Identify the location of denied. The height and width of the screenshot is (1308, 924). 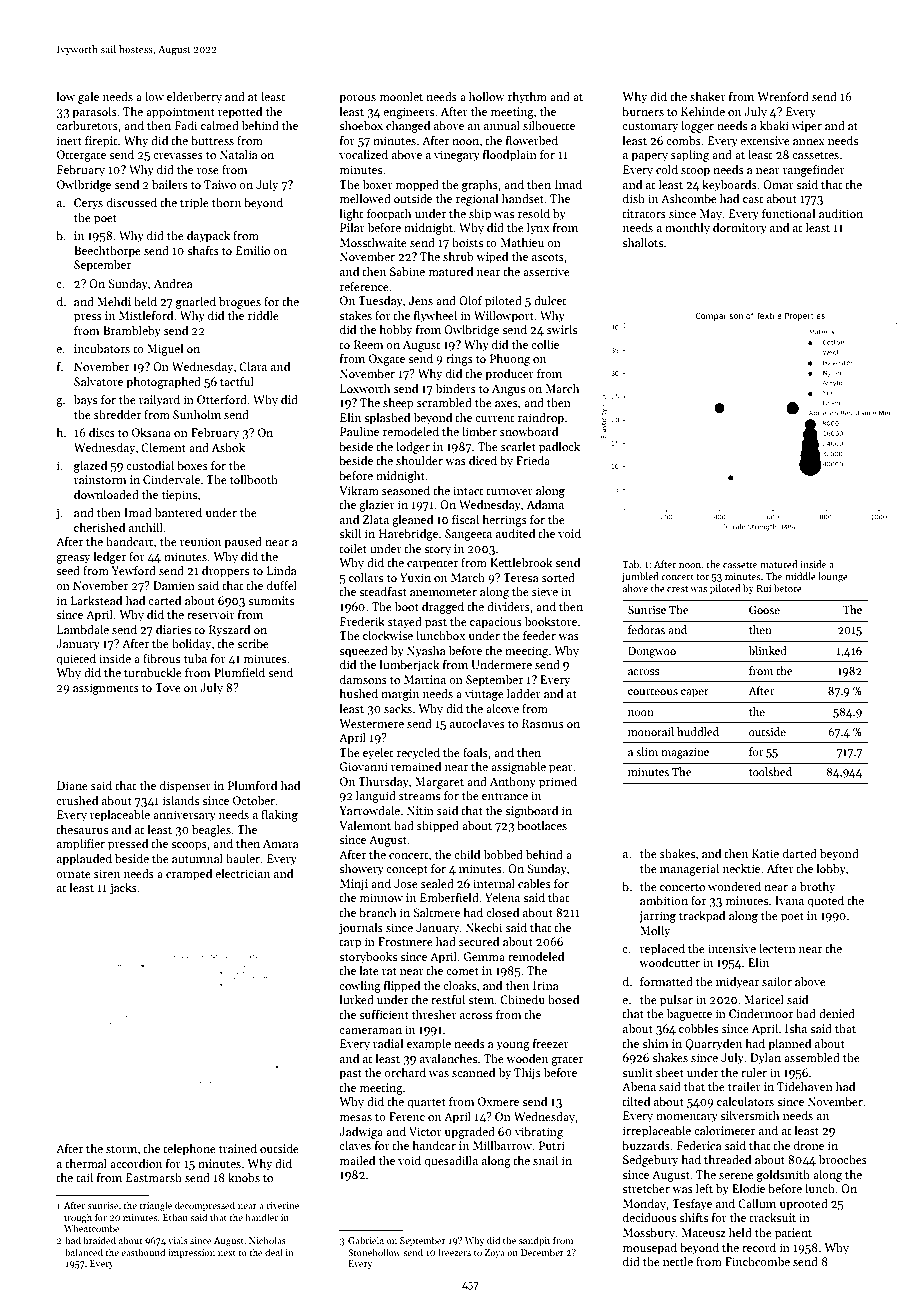
(837, 1013).
